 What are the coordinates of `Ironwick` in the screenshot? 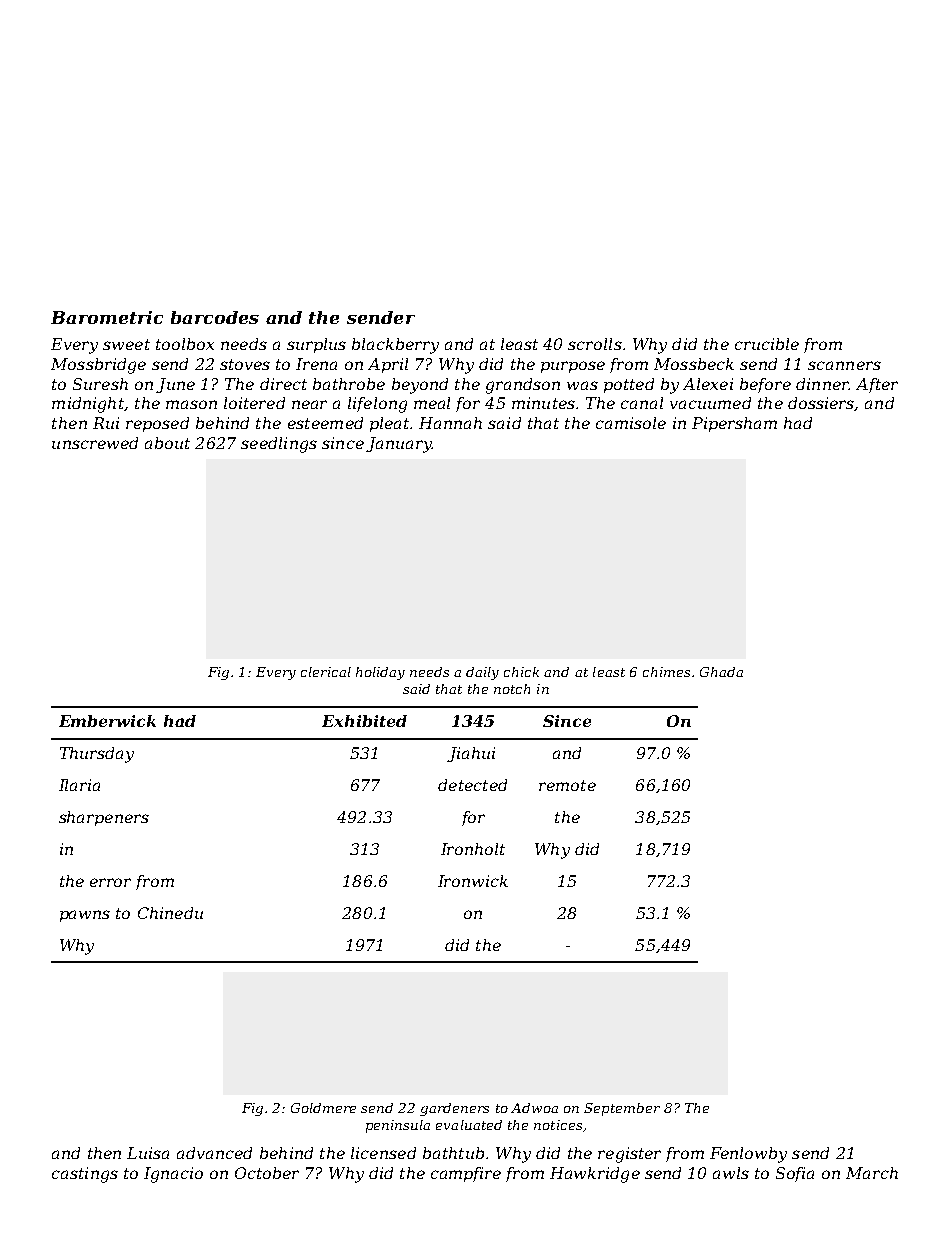 It's located at (473, 881).
